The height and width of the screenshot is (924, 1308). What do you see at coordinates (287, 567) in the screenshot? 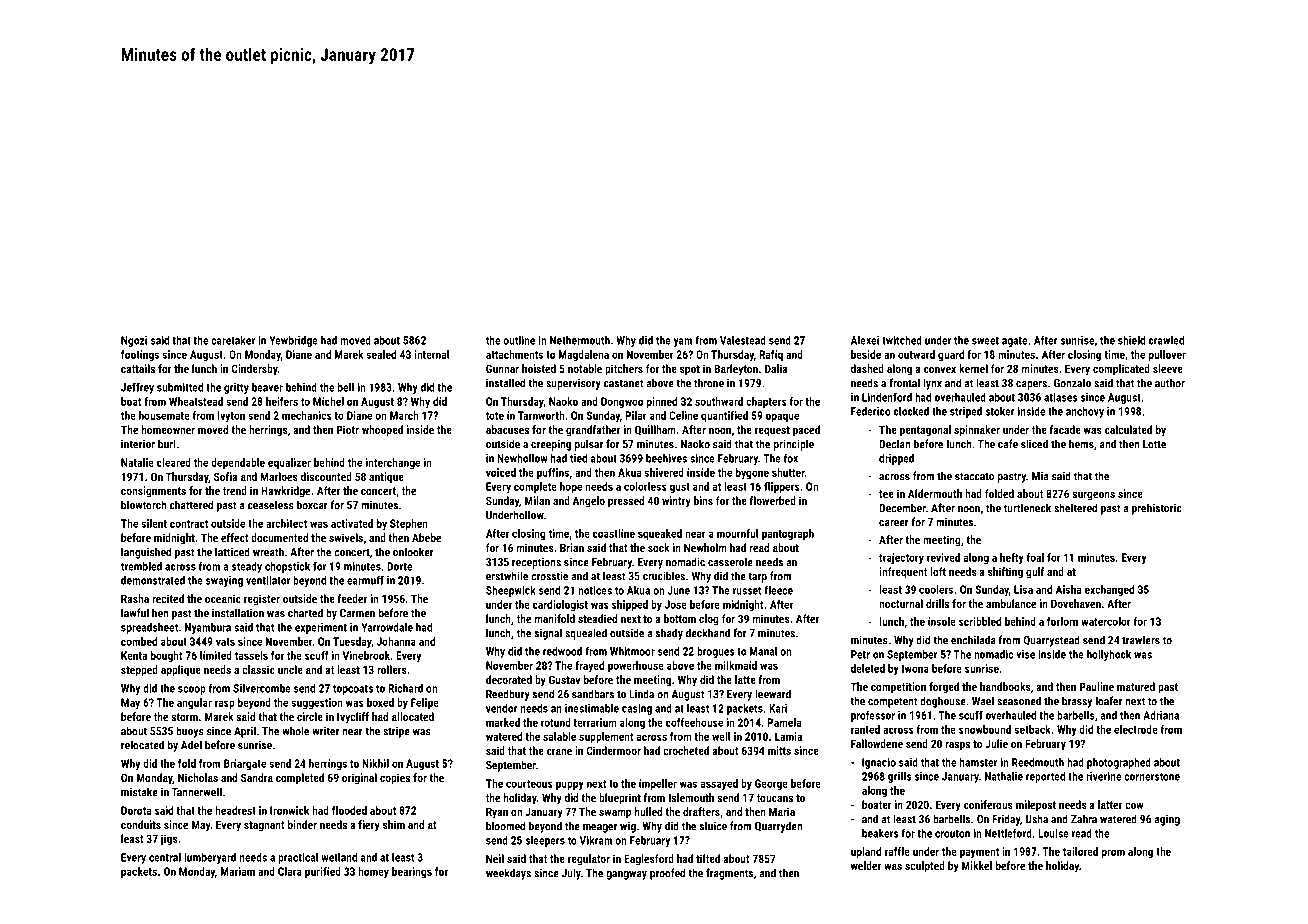
I see `chopstick` at bounding box center [287, 567].
